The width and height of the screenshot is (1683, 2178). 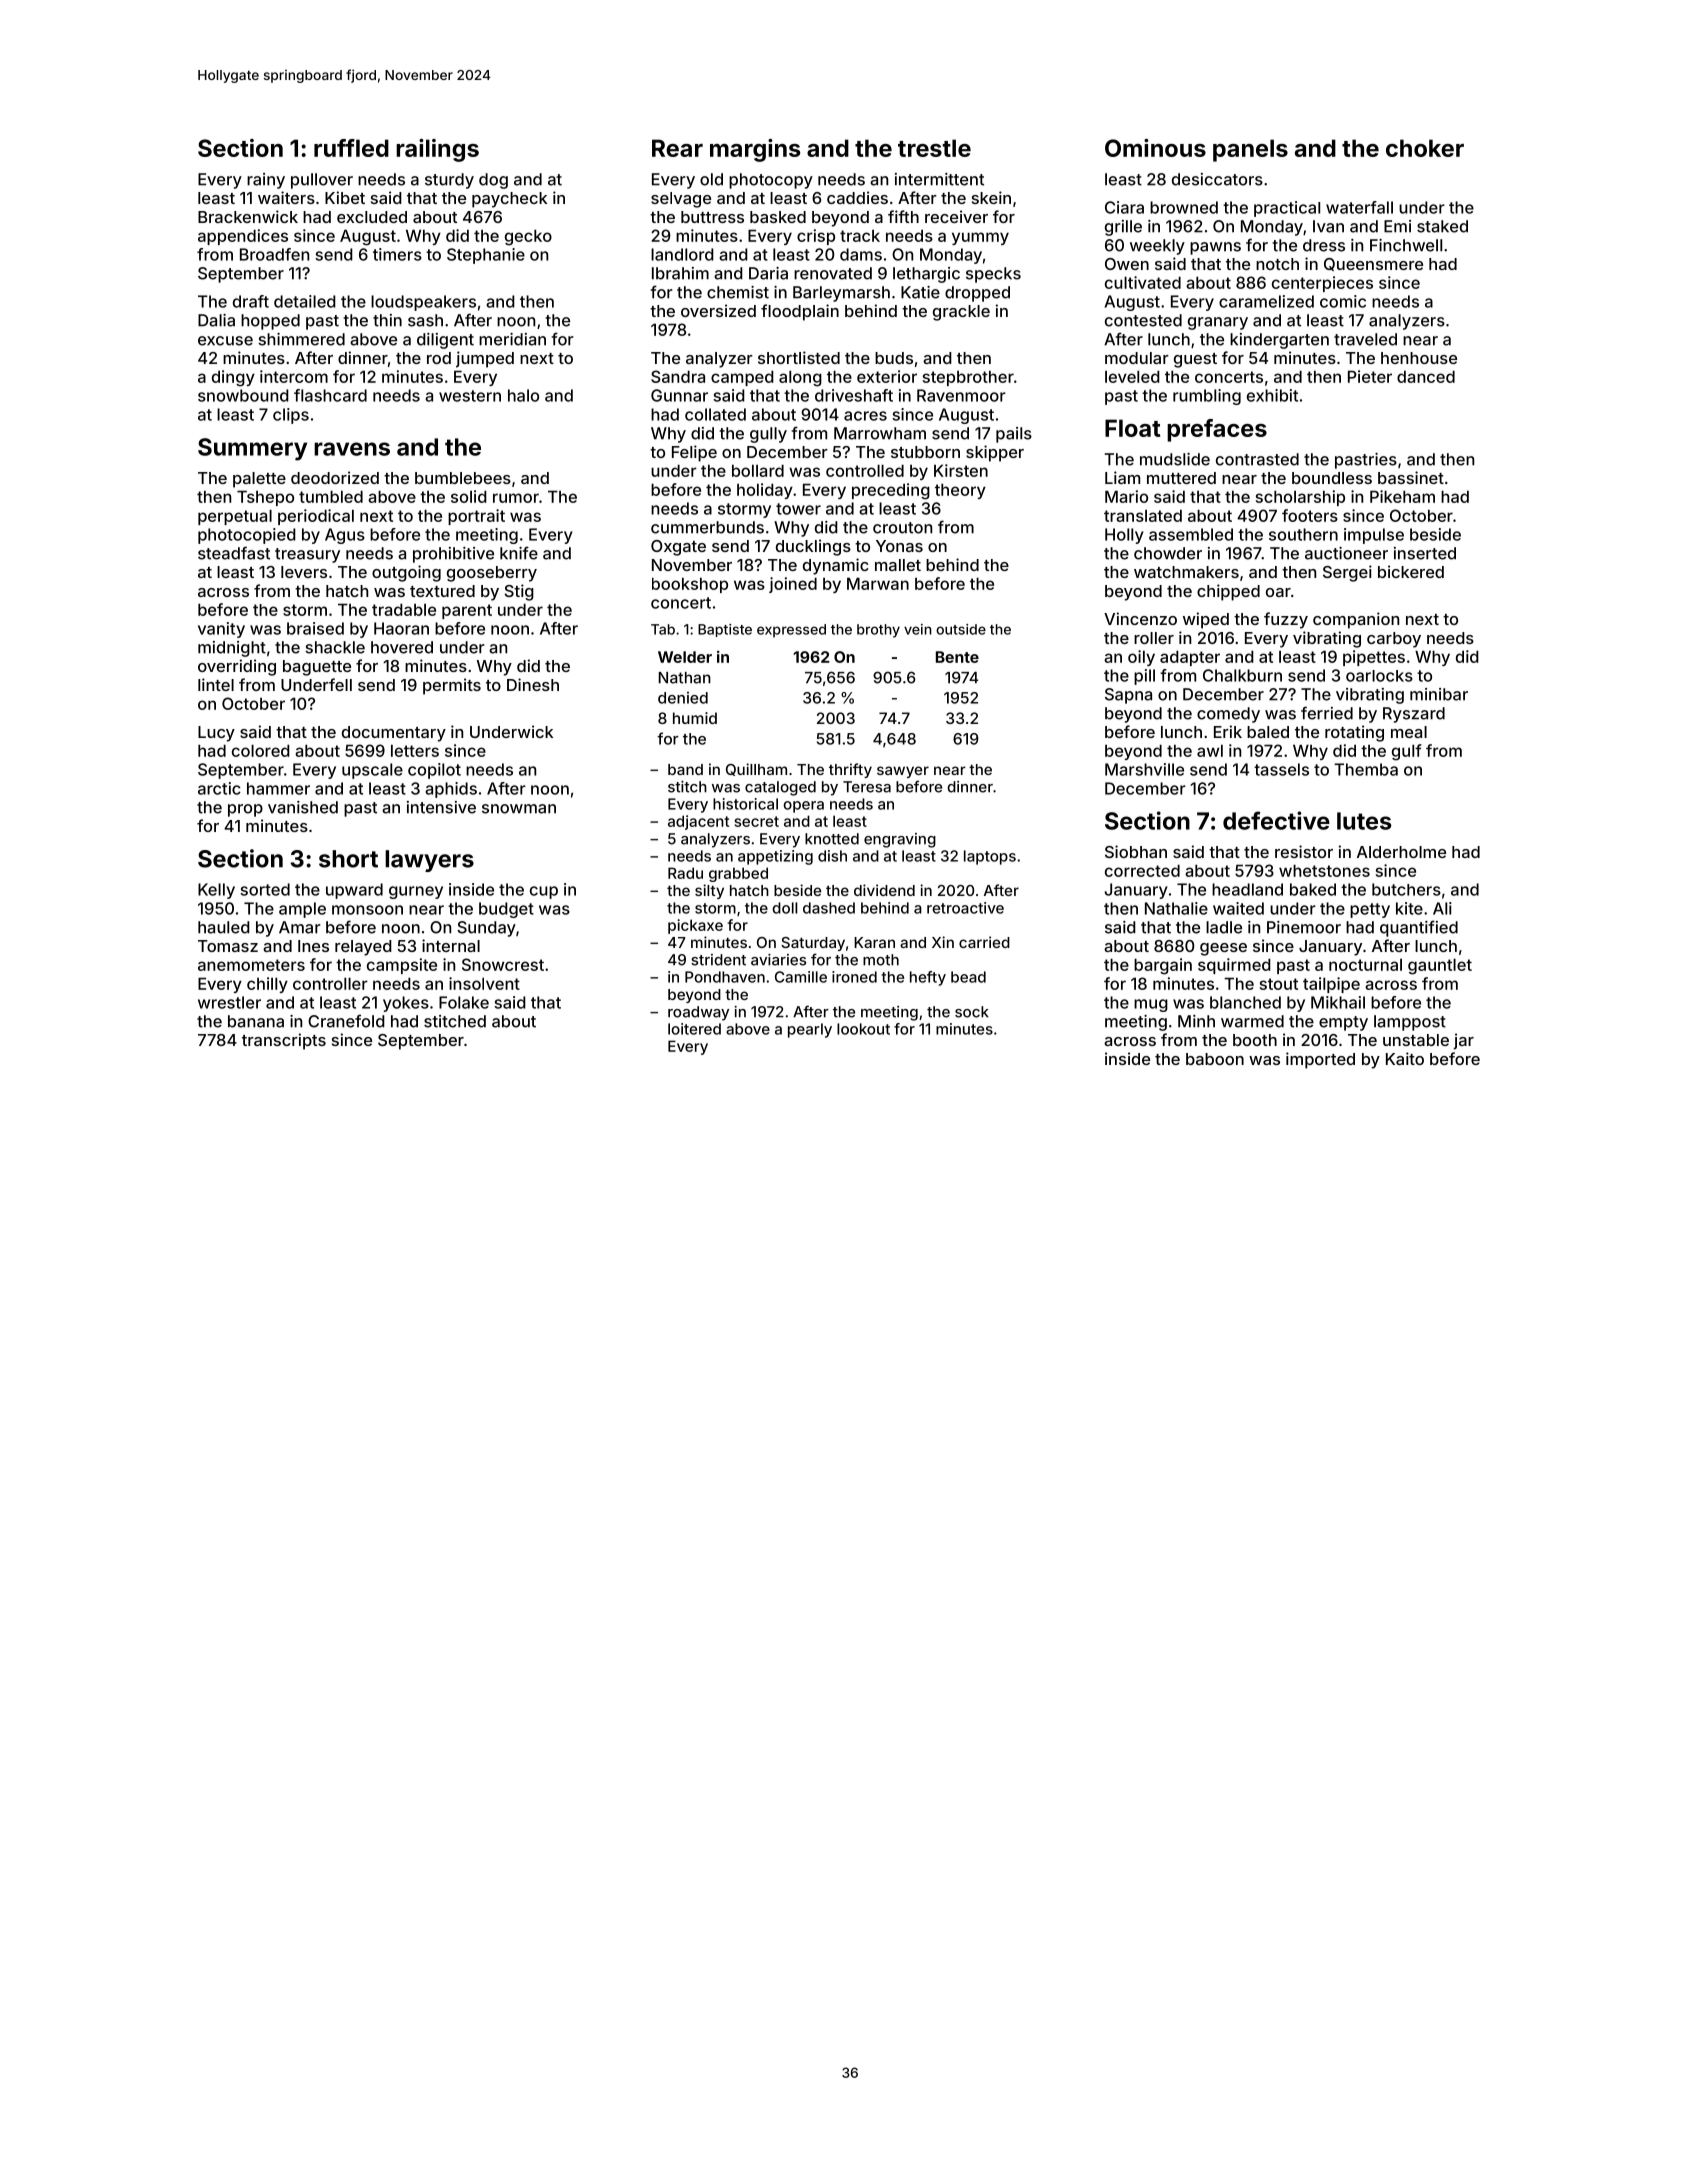 What do you see at coordinates (1419, 358) in the screenshot?
I see `henhouse` at bounding box center [1419, 358].
